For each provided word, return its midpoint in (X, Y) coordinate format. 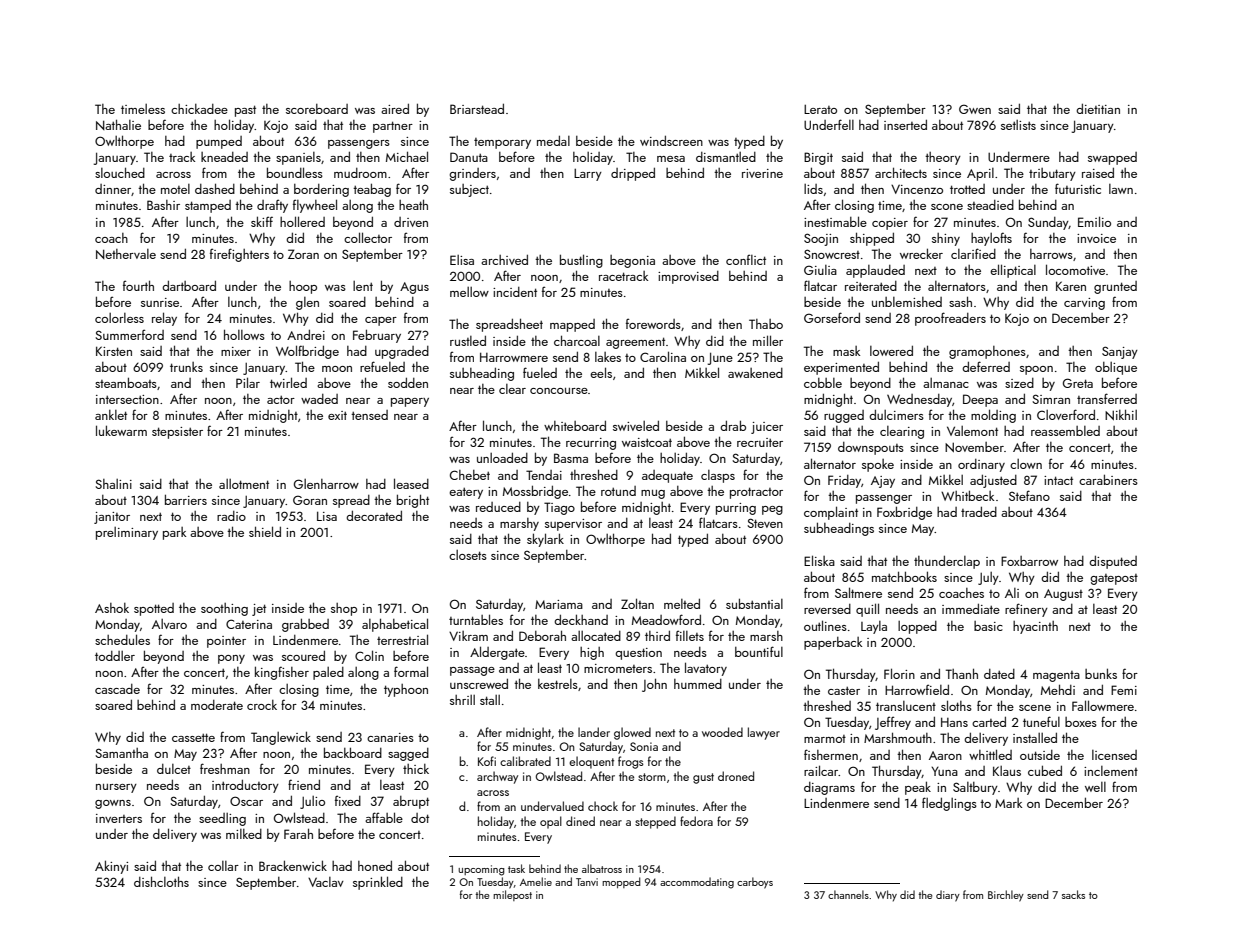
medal (553, 140)
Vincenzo (917, 189)
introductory (245, 786)
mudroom (360, 173)
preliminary (127, 533)
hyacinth (1035, 627)
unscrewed (479, 683)
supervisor (573, 525)
